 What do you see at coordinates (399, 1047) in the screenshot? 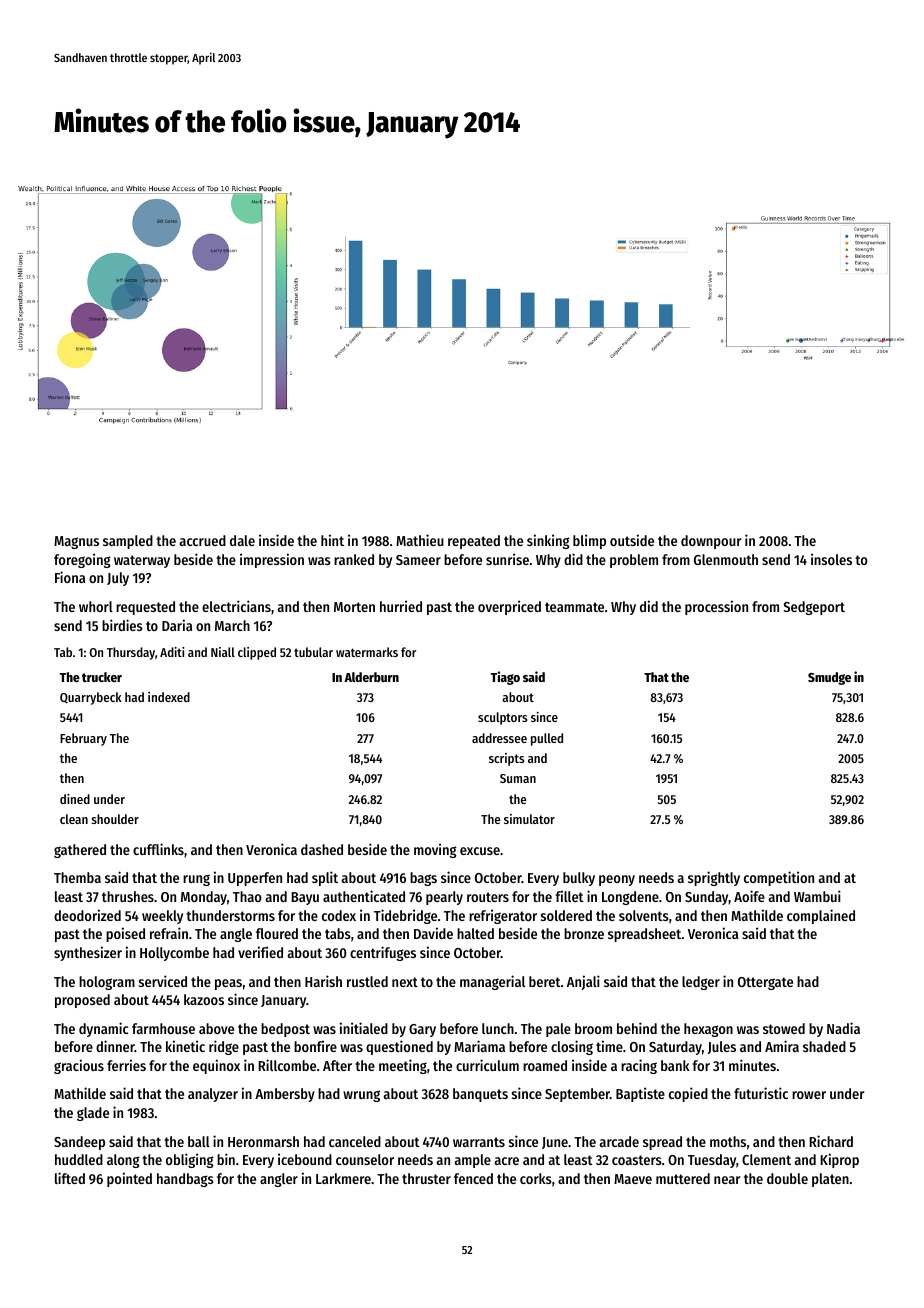
I see `questioned` at bounding box center [399, 1047].
